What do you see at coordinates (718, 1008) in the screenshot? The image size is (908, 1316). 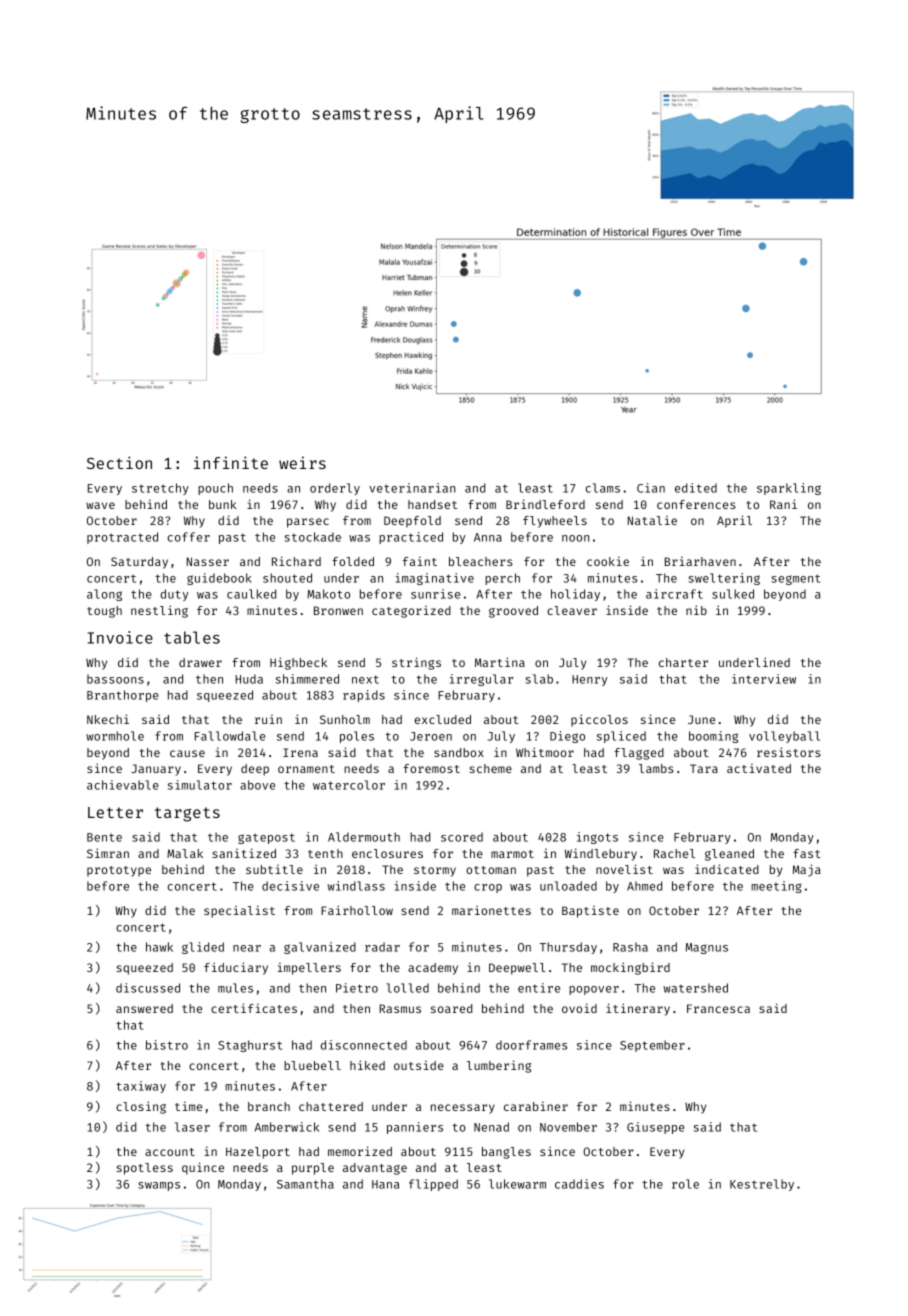 I see `Francesca` at bounding box center [718, 1008].
